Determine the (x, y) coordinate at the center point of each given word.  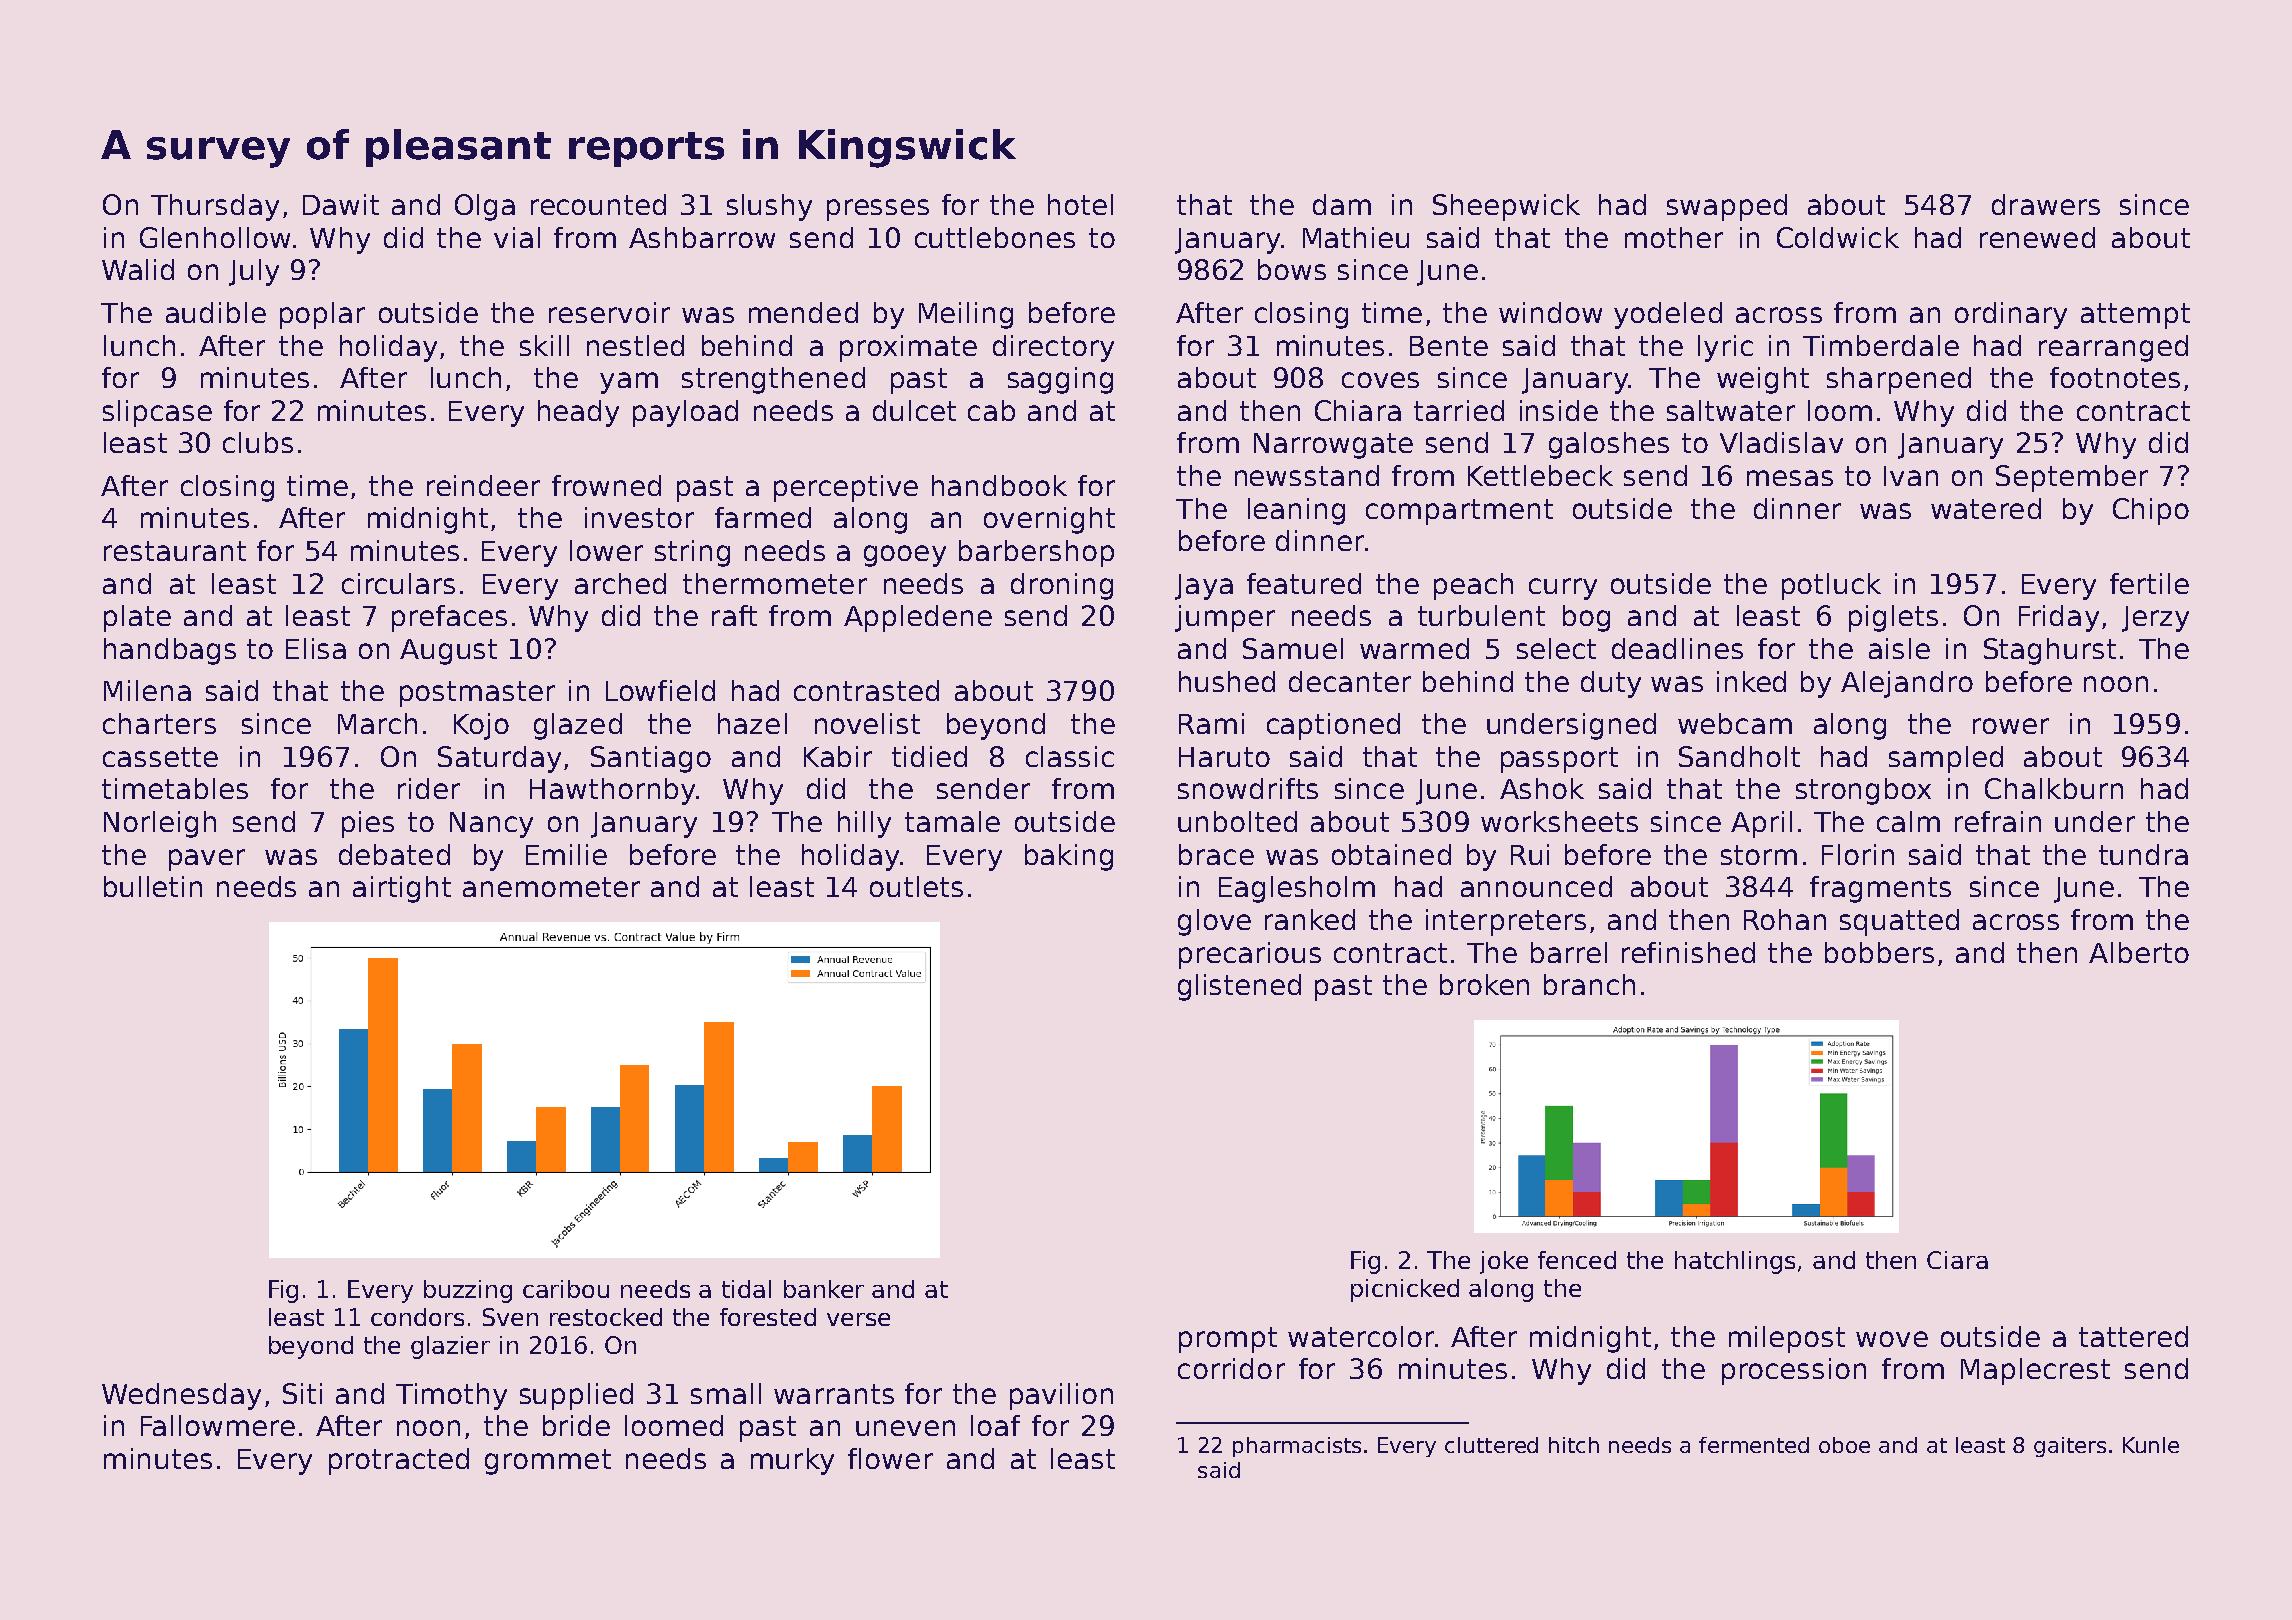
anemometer (551, 887)
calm (1908, 821)
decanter (1350, 681)
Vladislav (1781, 442)
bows (1292, 269)
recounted (598, 204)
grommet (548, 1462)
